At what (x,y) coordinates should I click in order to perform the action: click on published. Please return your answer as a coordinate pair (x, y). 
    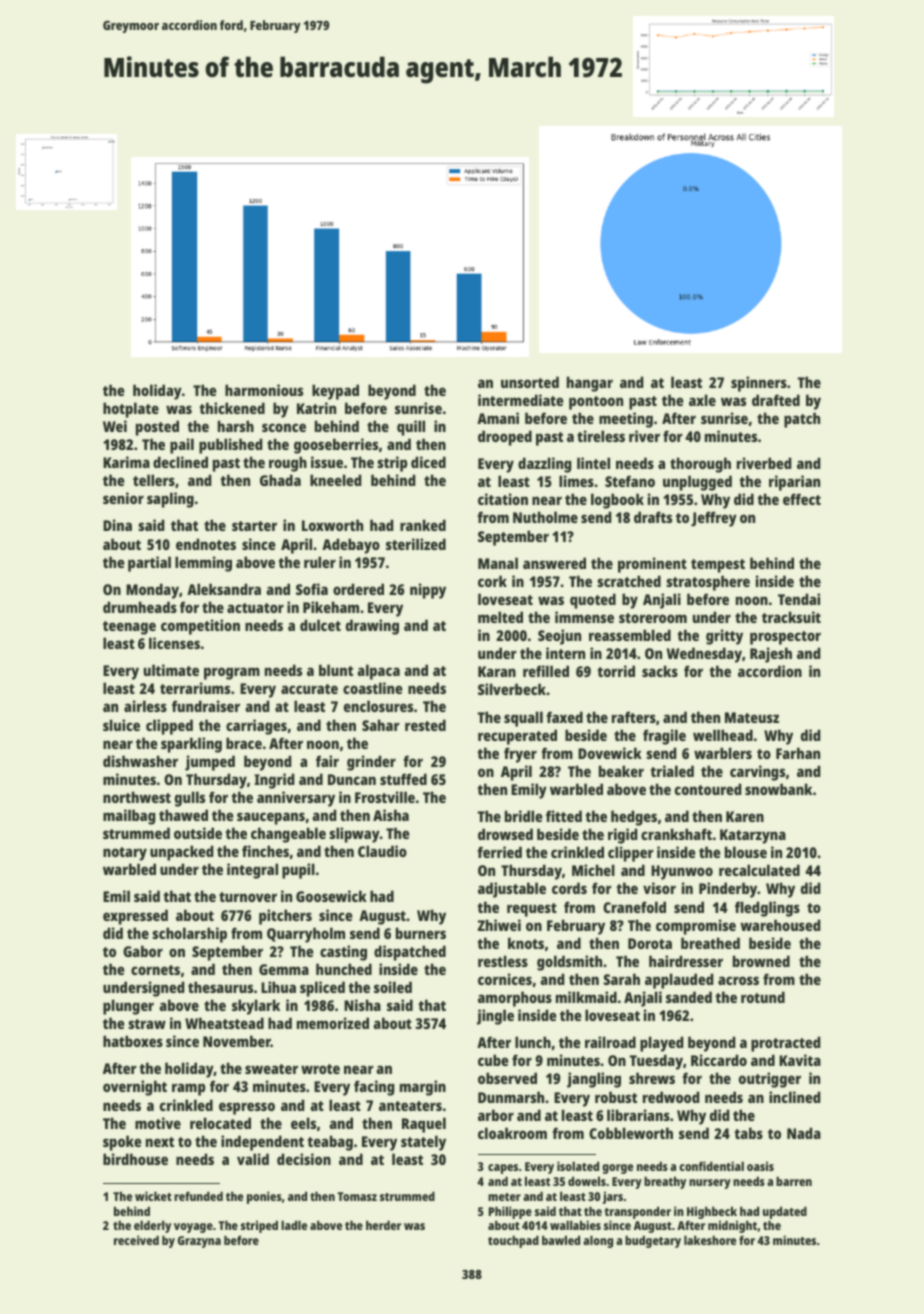
    Looking at the image, I should click on (230, 446).
